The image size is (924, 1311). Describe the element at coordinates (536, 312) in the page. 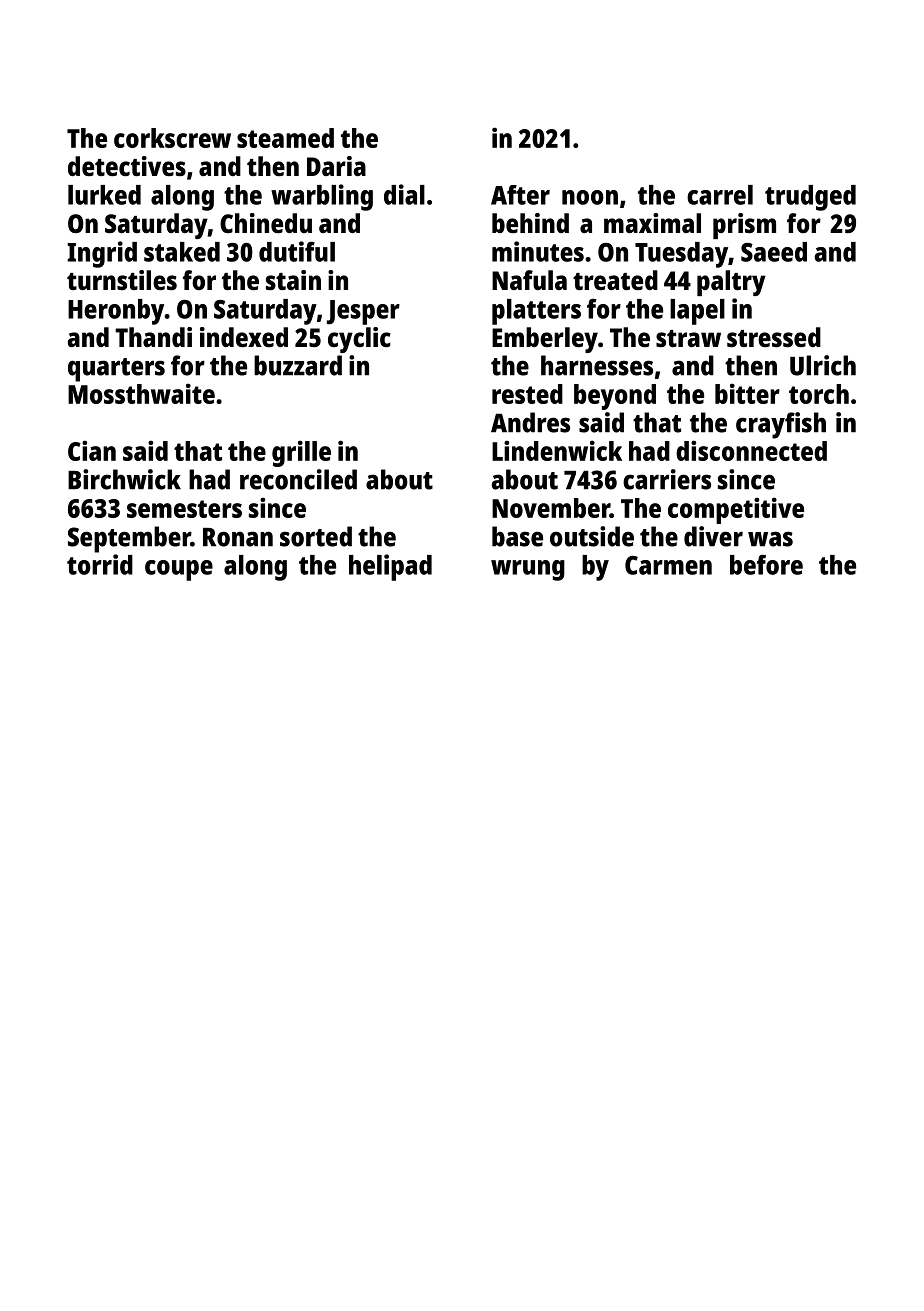

I see `platters` at that location.
